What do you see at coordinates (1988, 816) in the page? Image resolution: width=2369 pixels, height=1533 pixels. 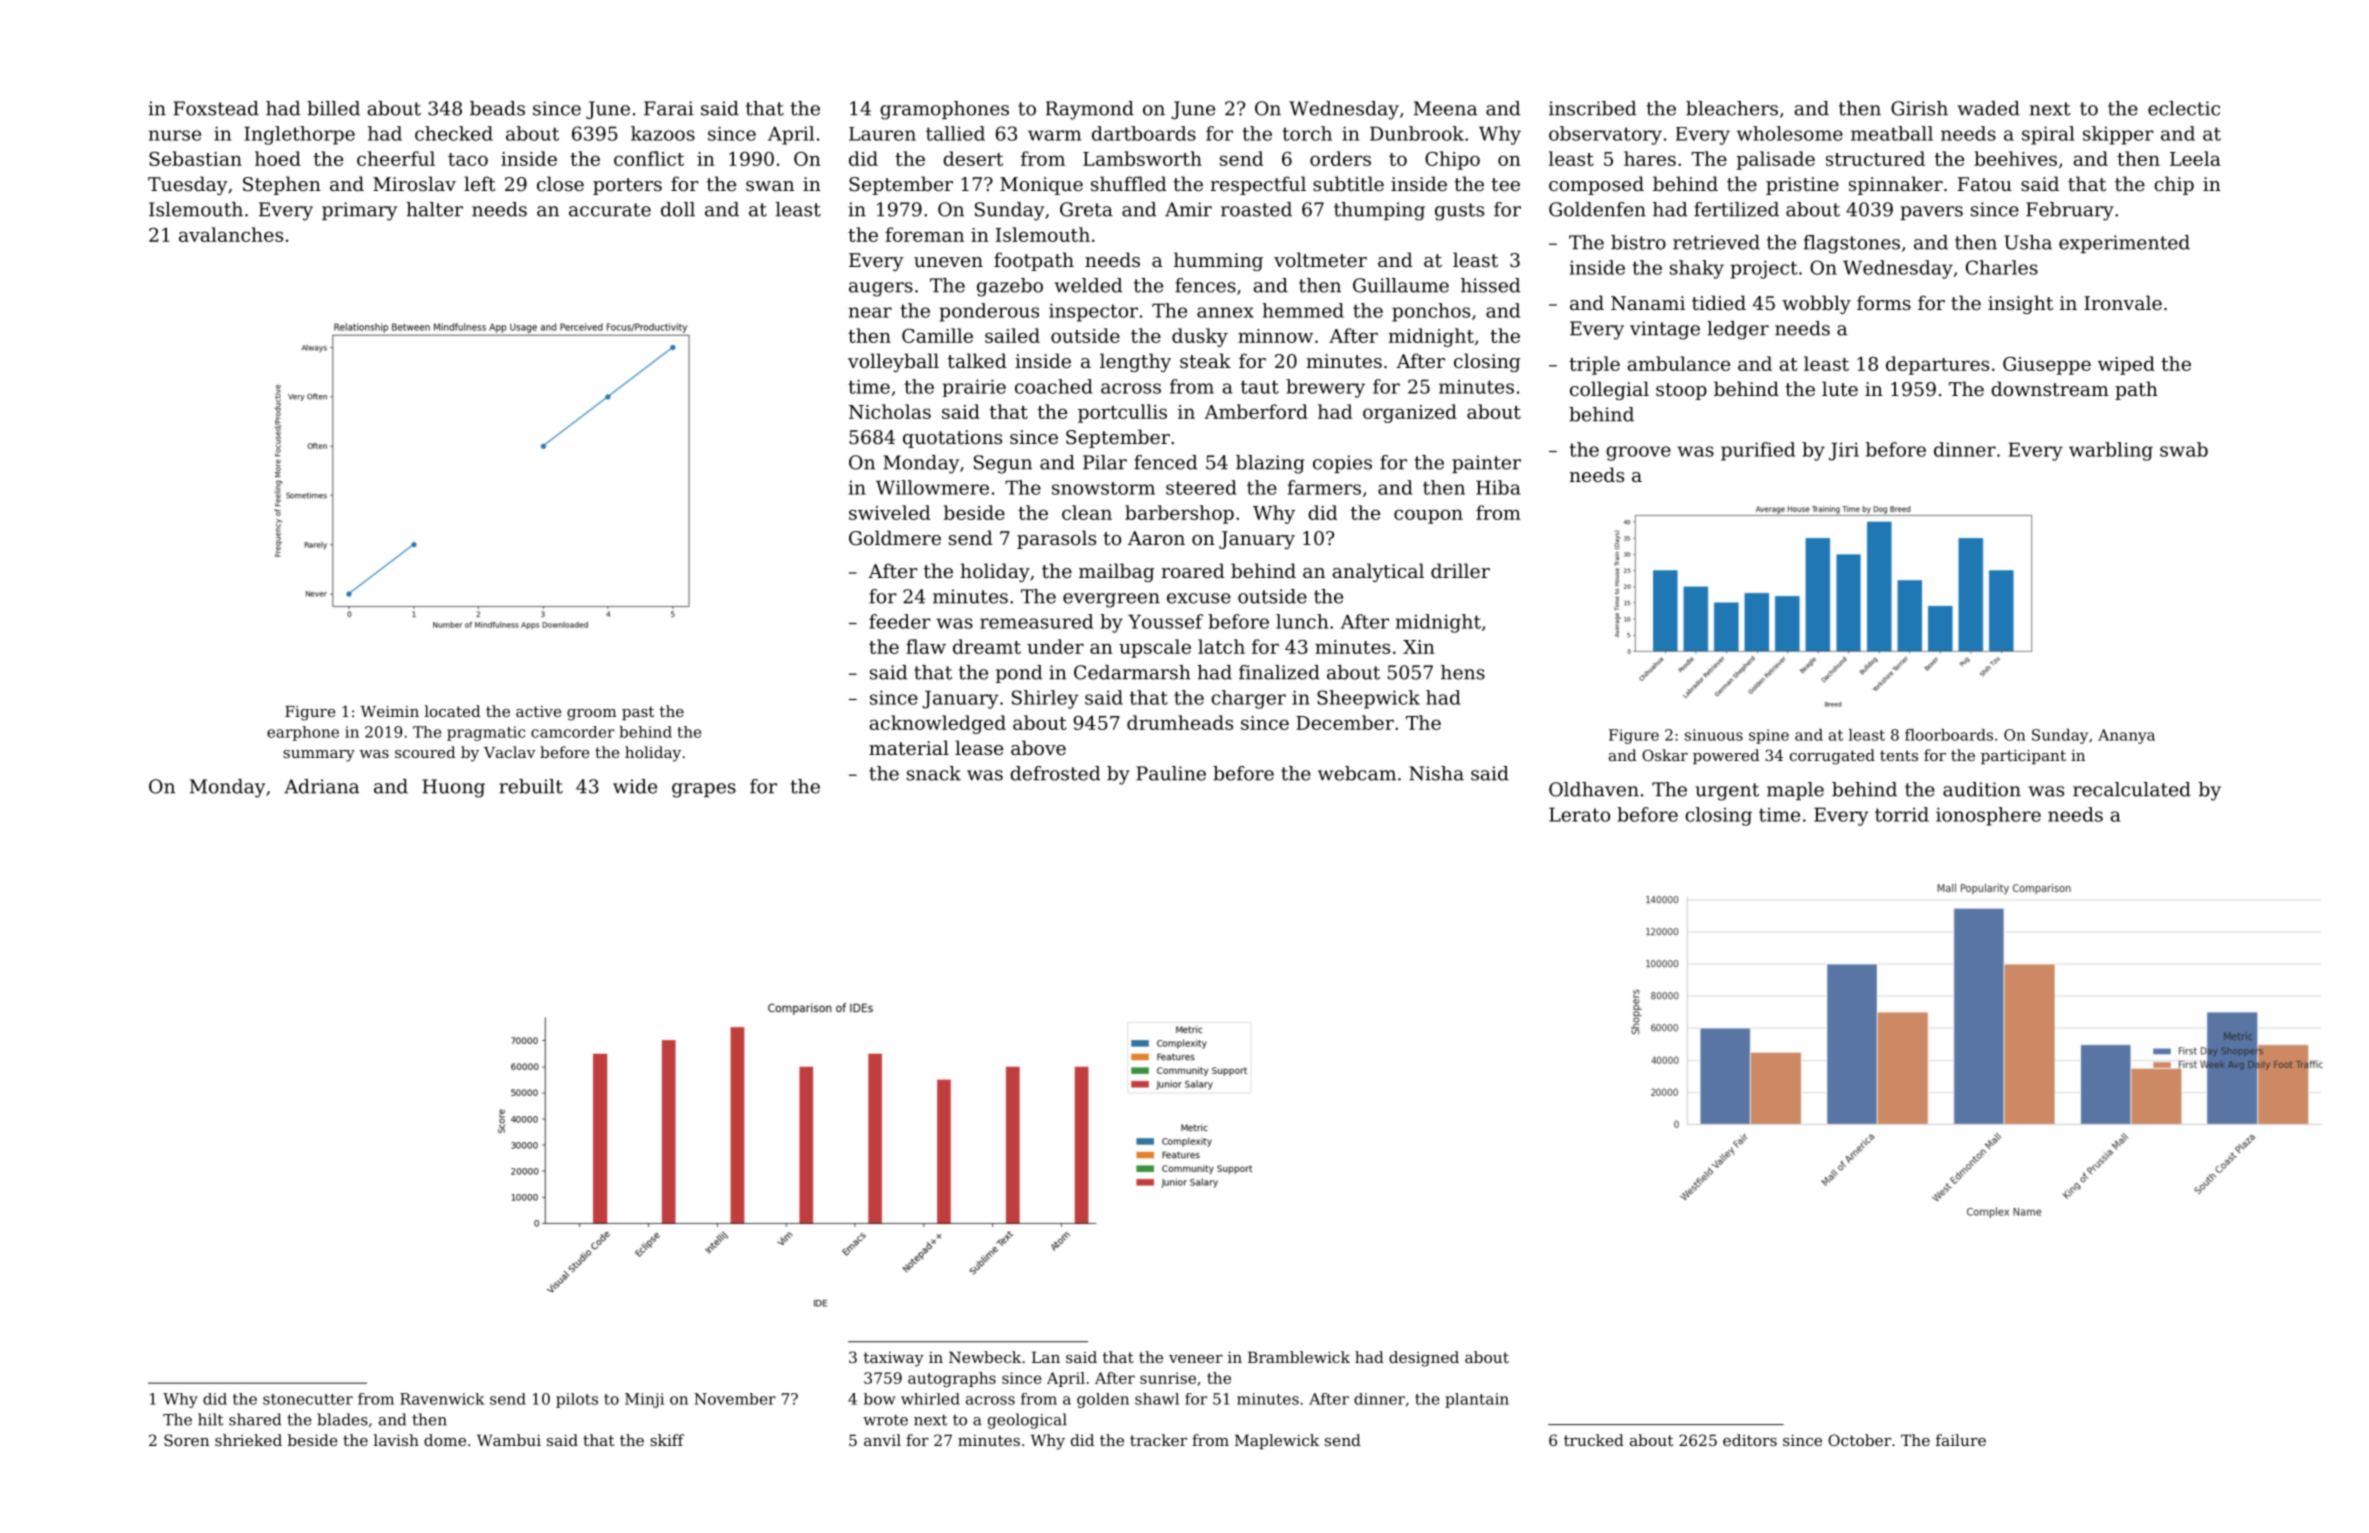 I see `ionosphere` at bounding box center [1988, 816].
